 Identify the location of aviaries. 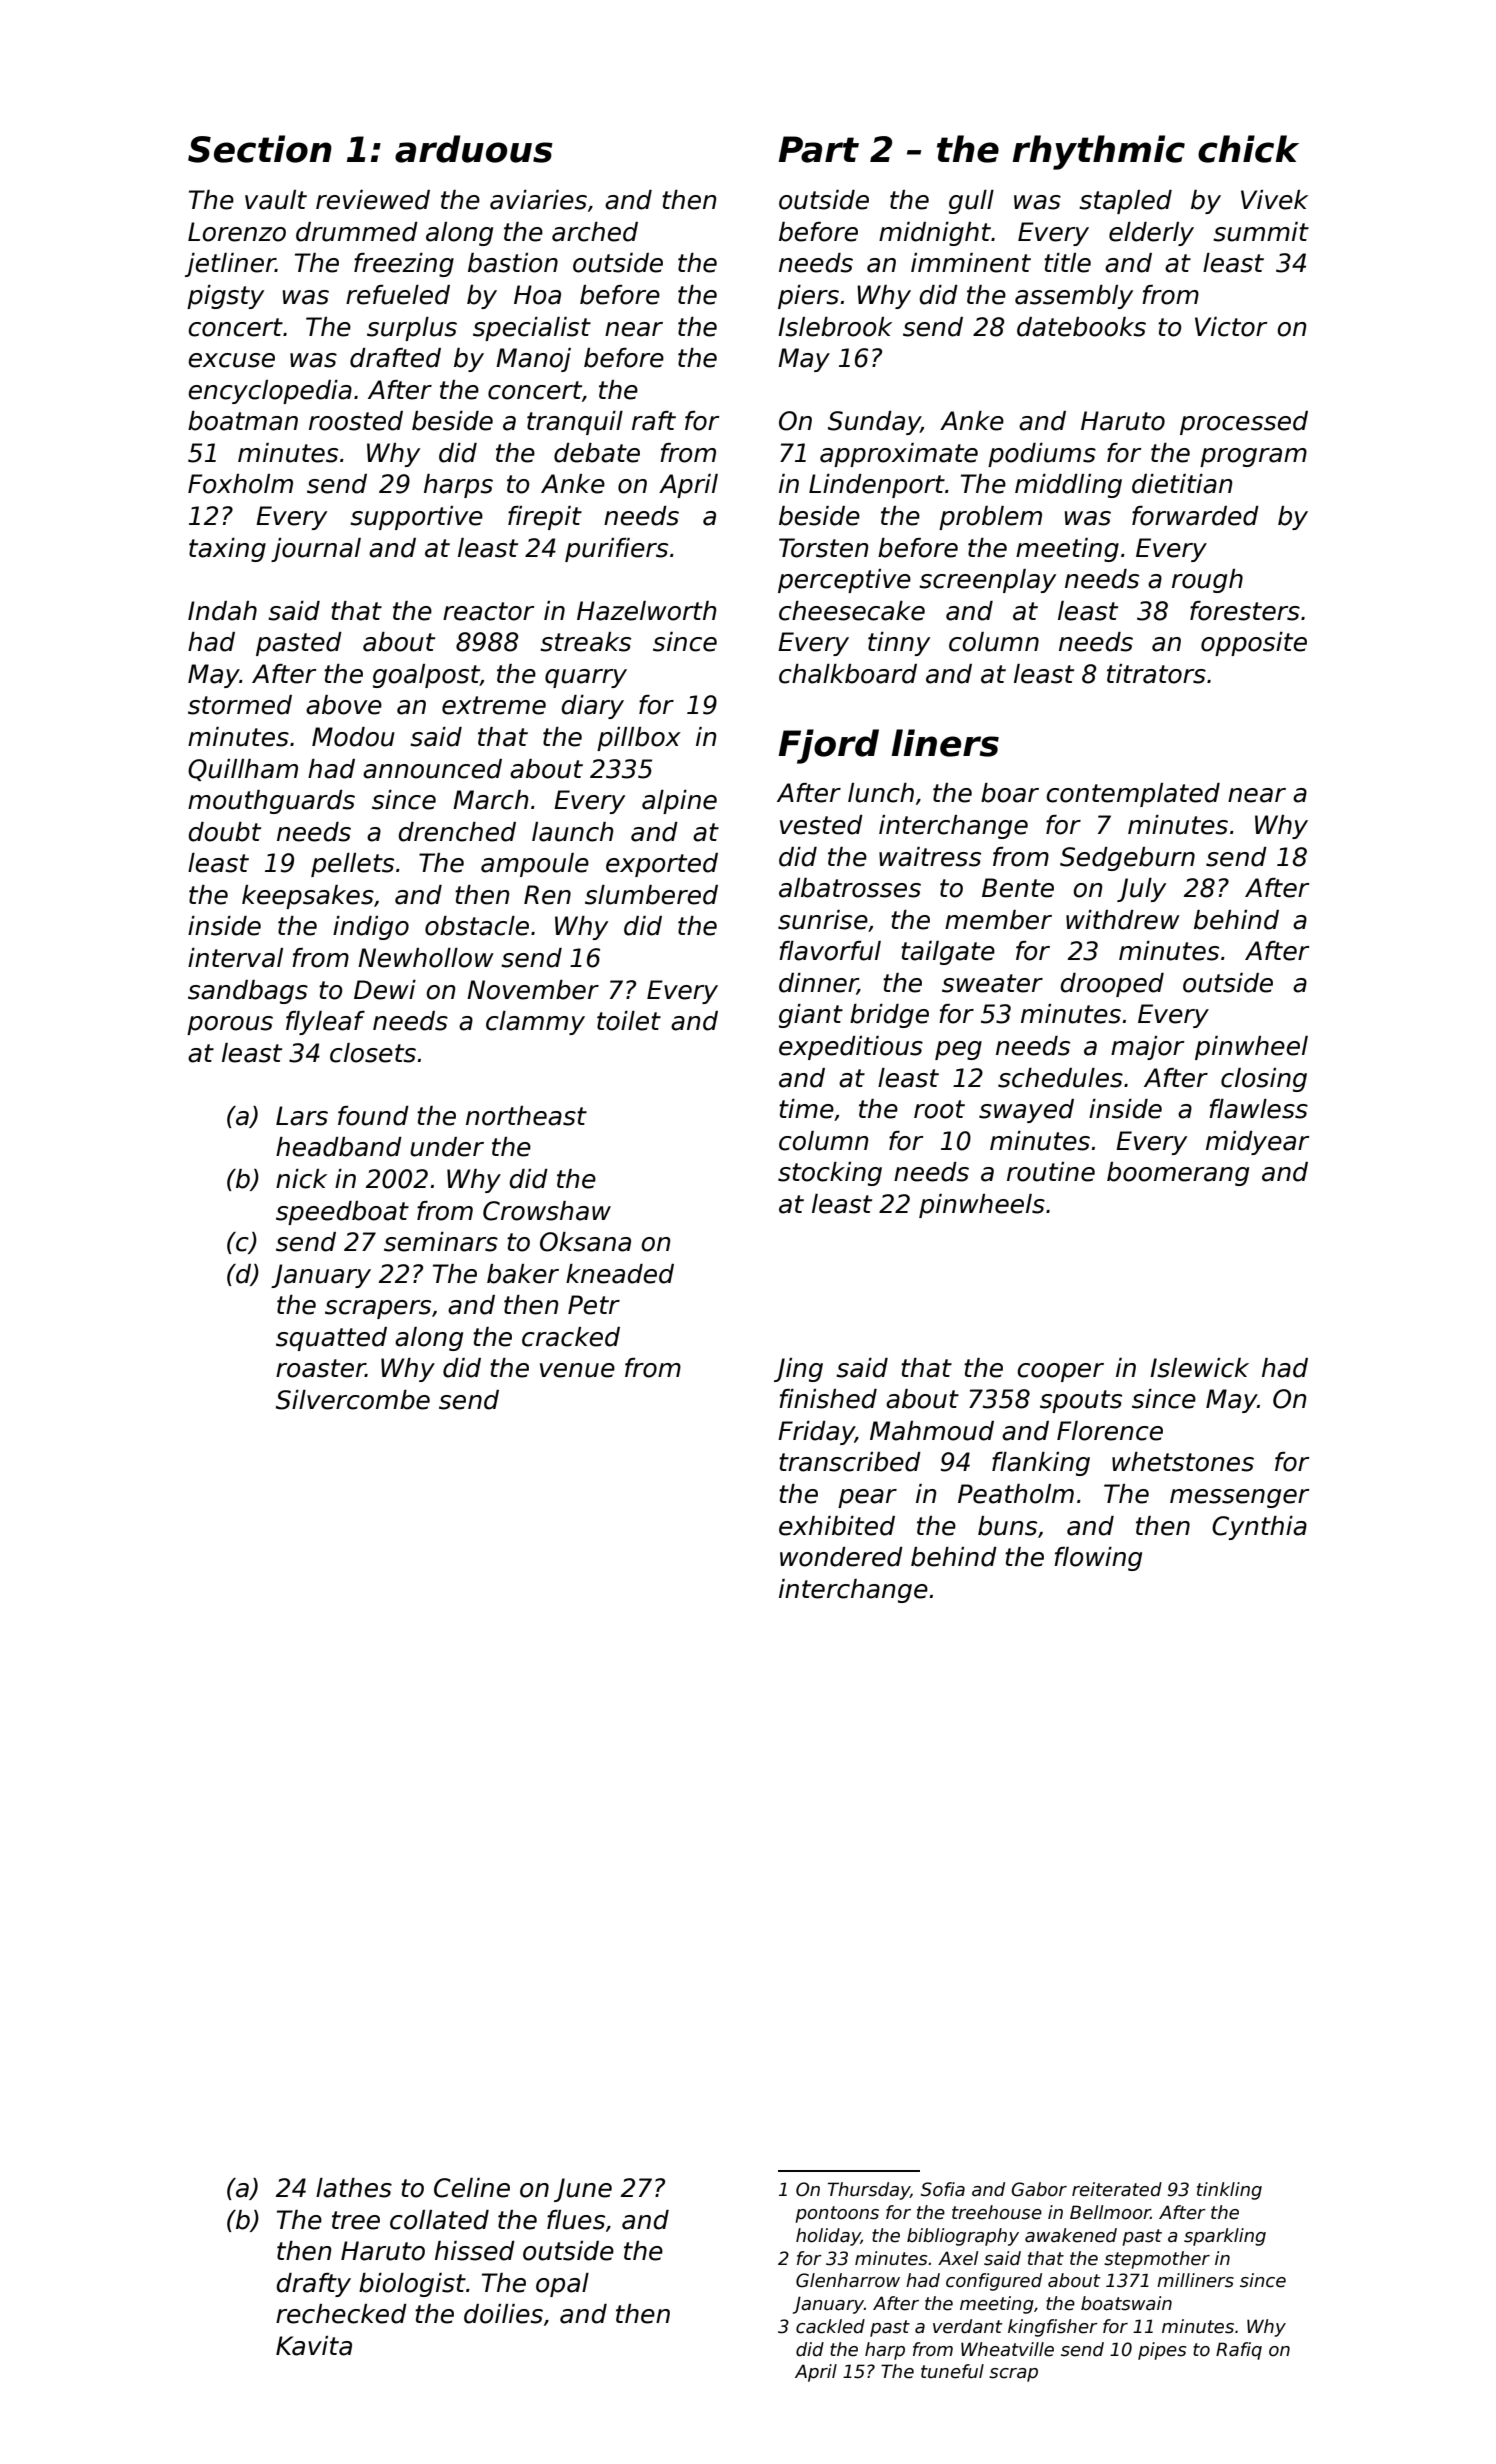
(538, 200).
